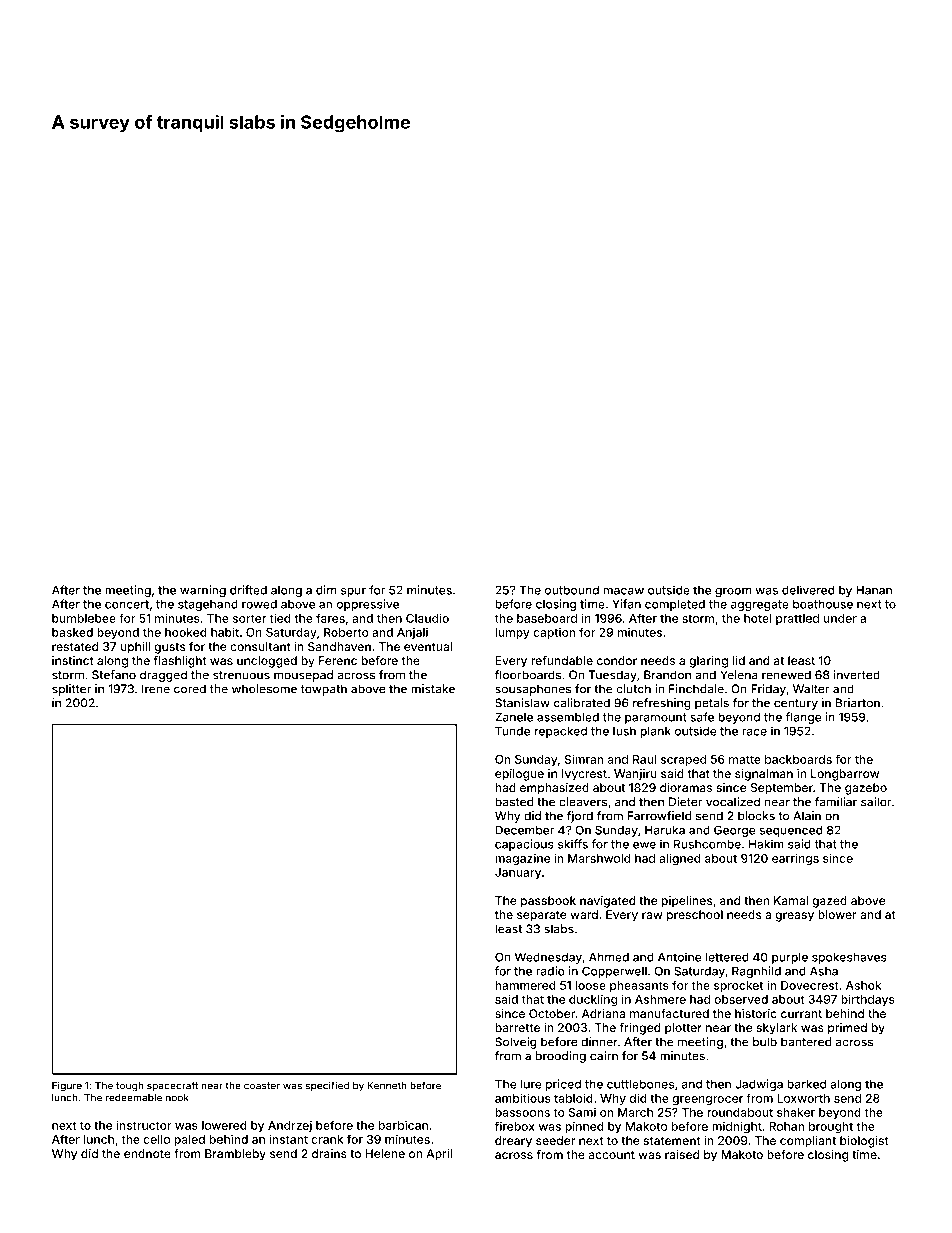 The image size is (952, 1233). Describe the element at coordinates (528, 675) in the page. I see `floorboards` at that location.
